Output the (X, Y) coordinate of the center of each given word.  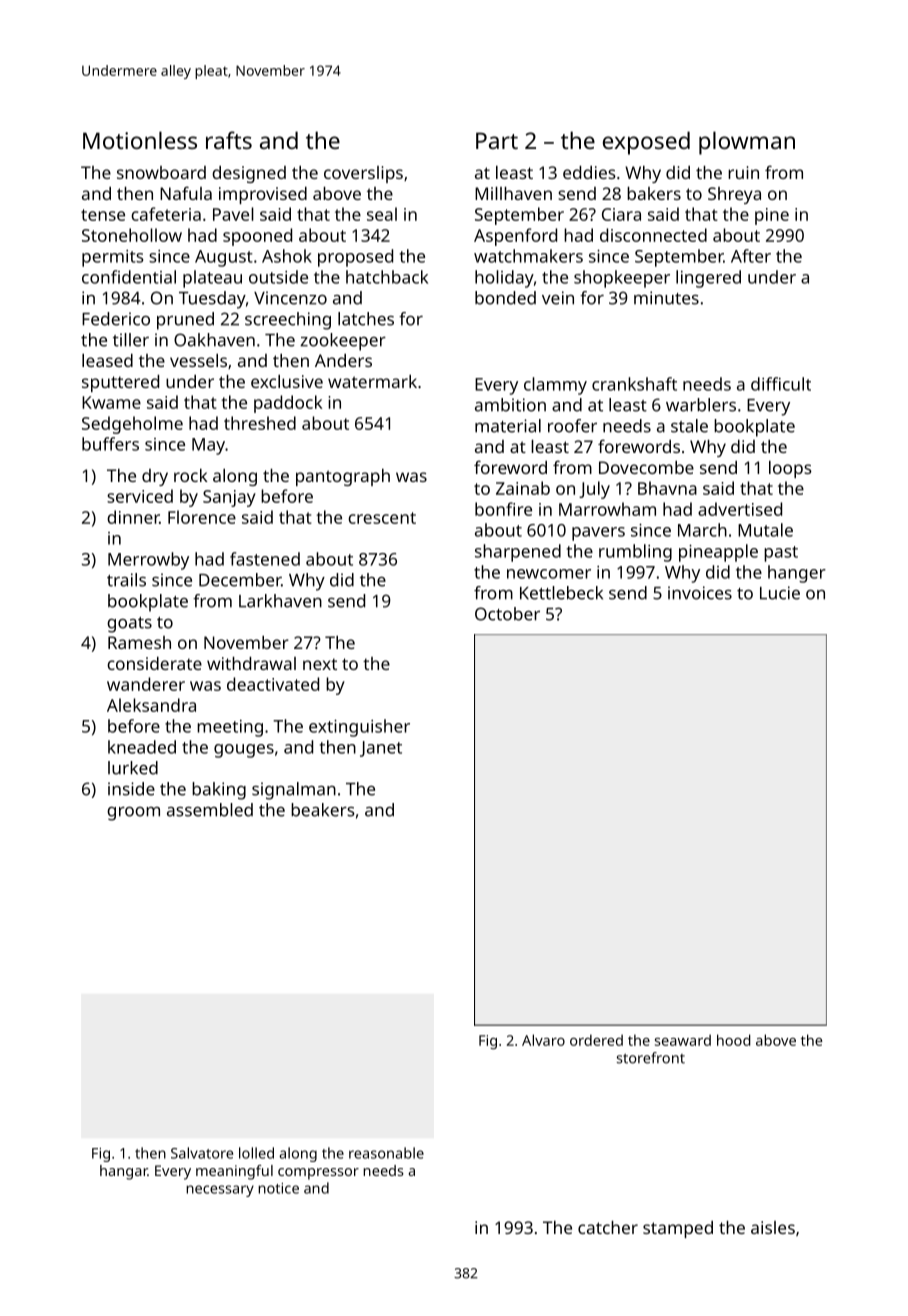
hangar (124, 1172)
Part (497, 140)
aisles (773, 1227)
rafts (229, 140)
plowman (747, 143)
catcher (608, 1227)
